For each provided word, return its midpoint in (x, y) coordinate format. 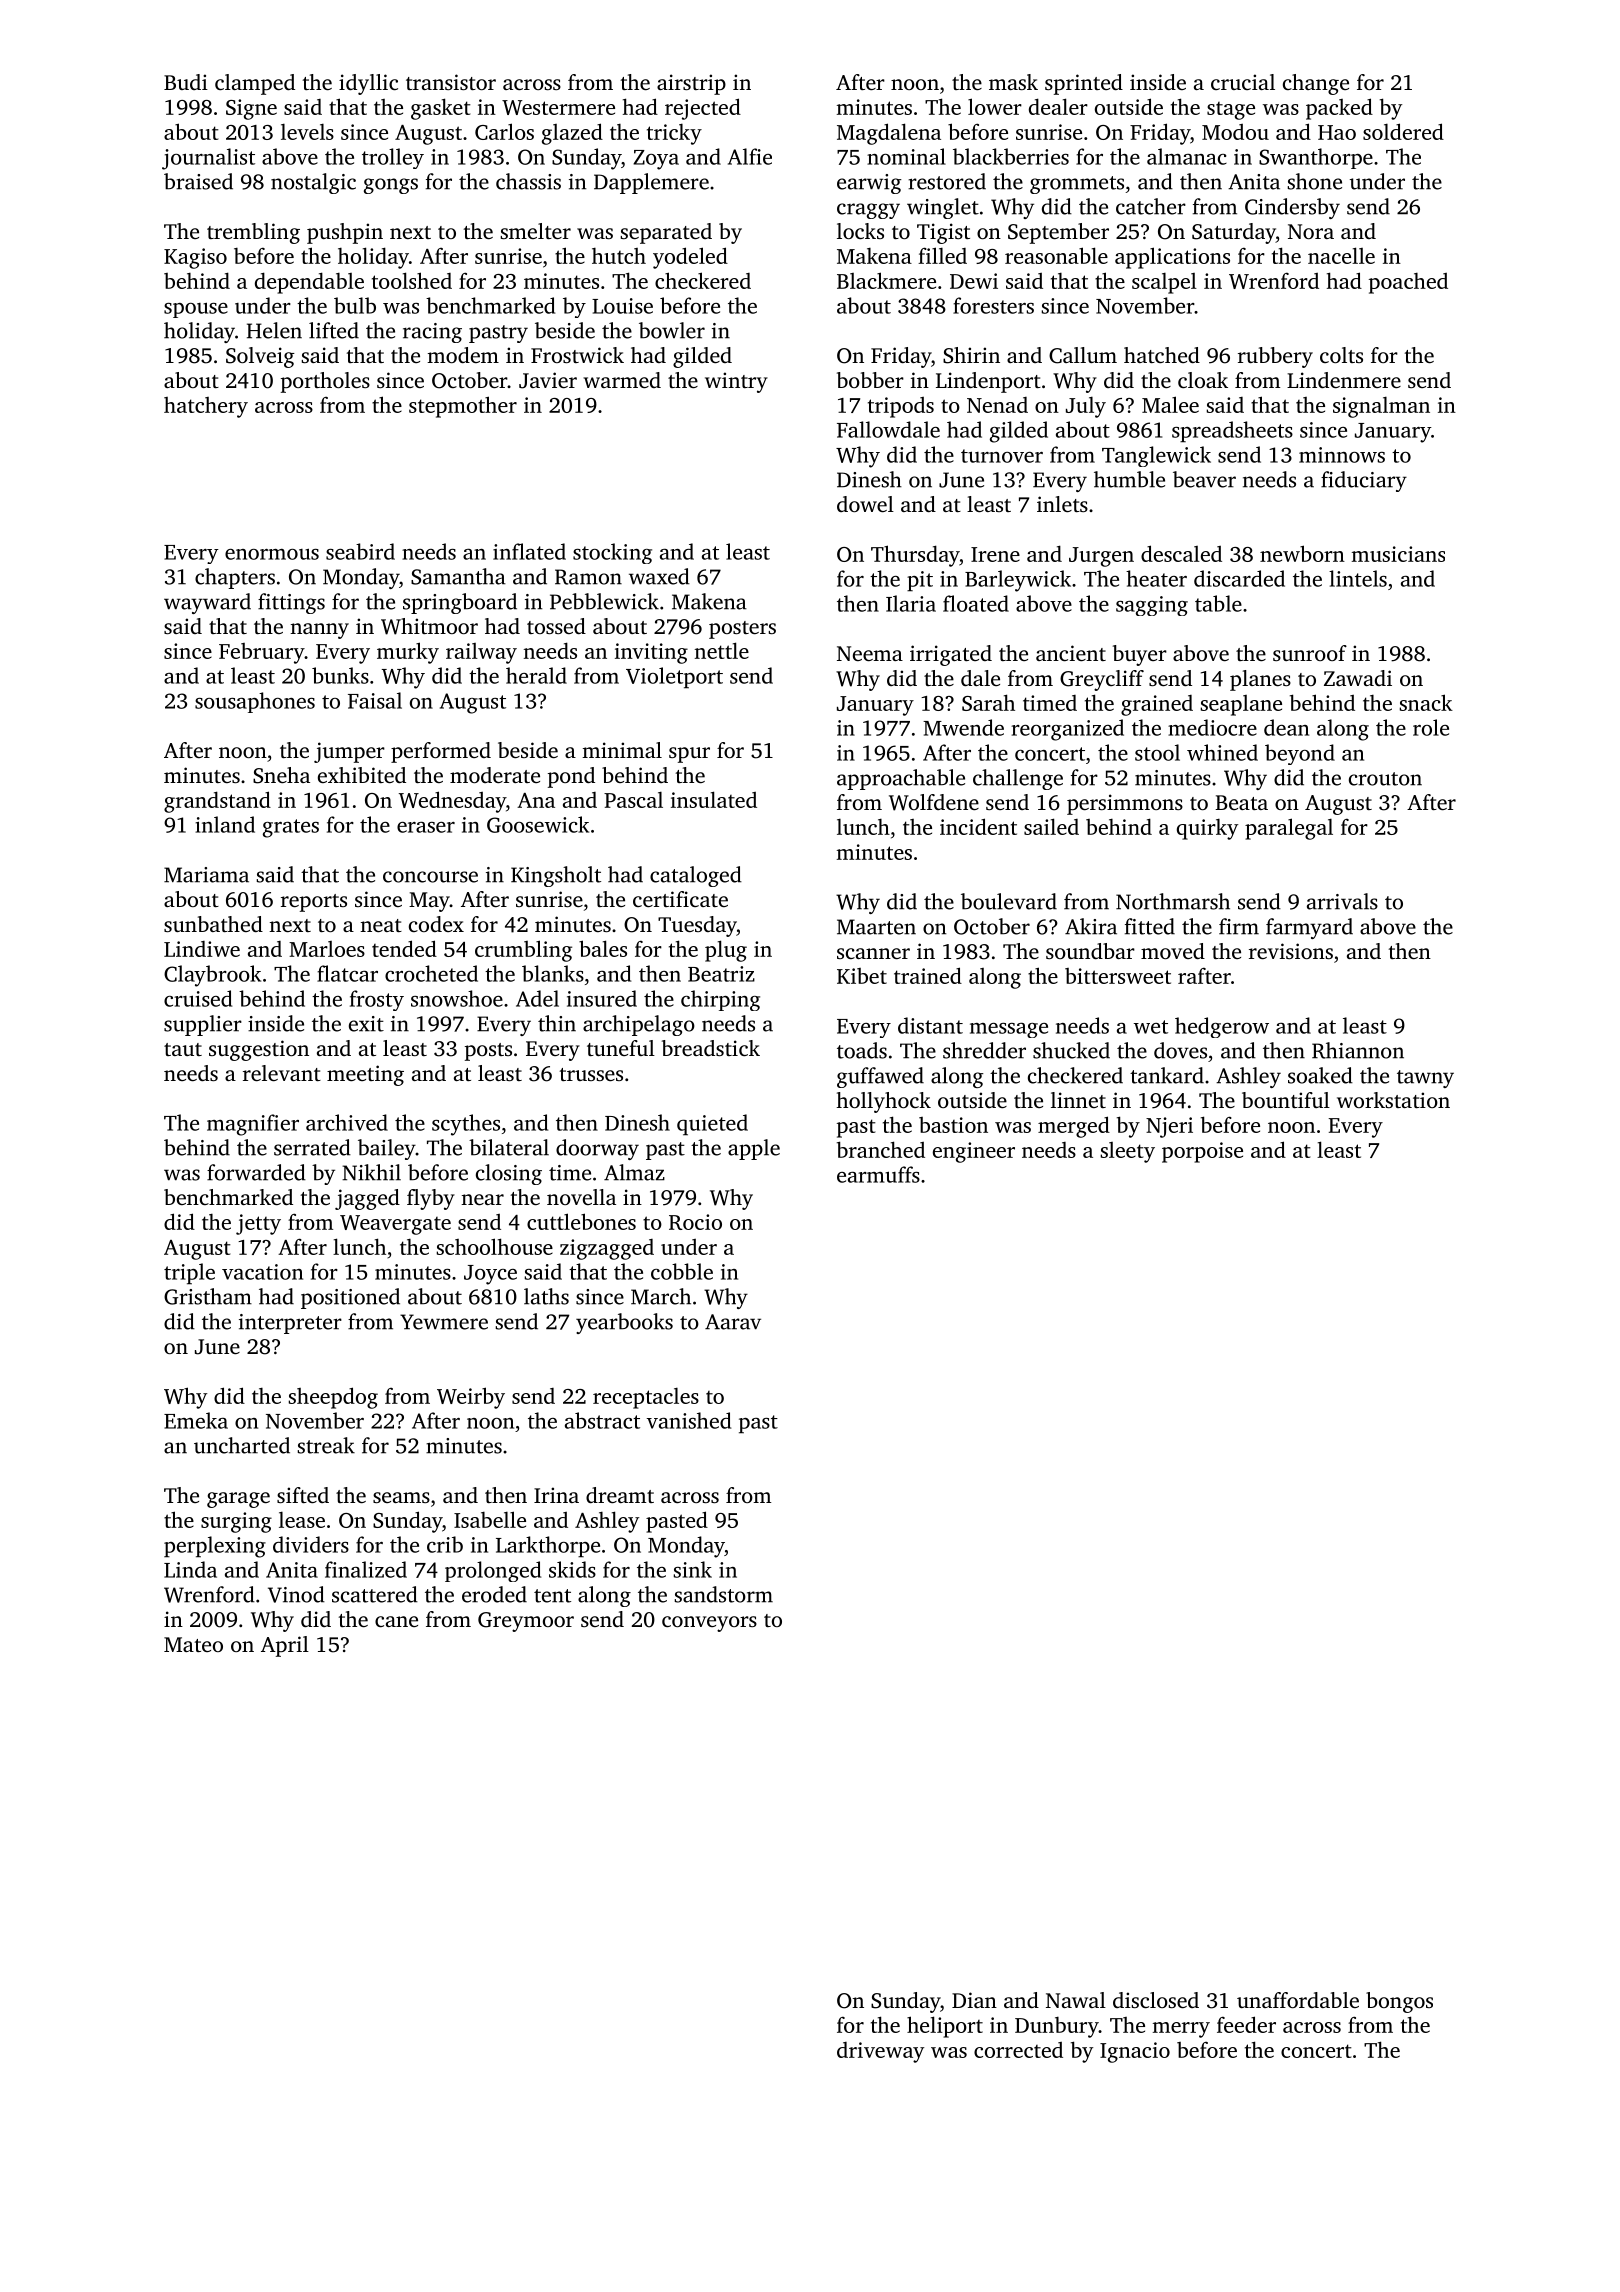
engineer (974, 1152)
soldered (1403, 131)
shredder (984, 1050)
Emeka (196, 1420)
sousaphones (255, 702)
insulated (714, 799)
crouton (1385, 779)
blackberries (1011, 156)
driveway (880, 2052)
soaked (1320, 1075)
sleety (1127, 1152)
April (285, 1646)
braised (198, 181)
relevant (282, 1073)
